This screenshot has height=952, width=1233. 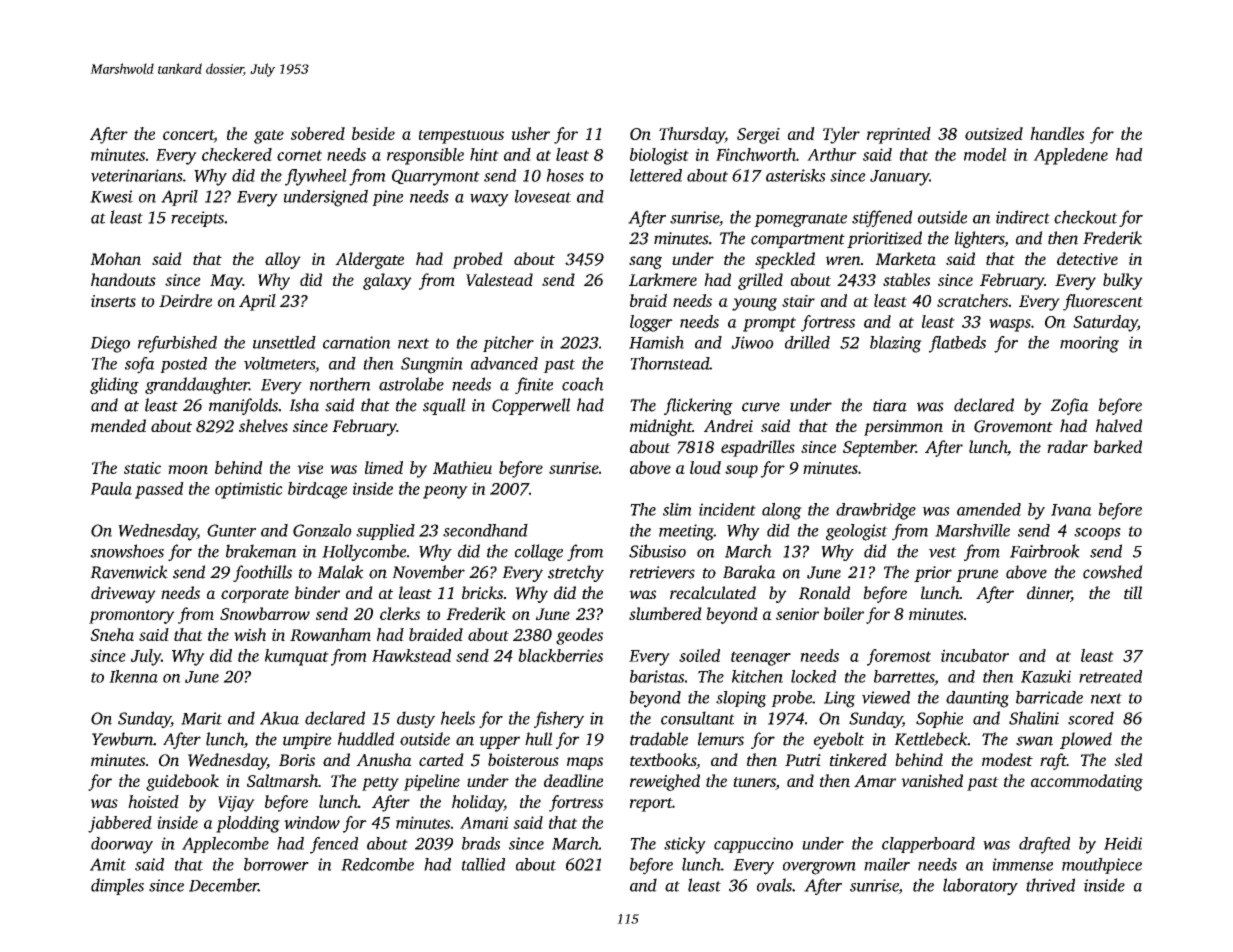 What do you see at coordinates (400, 613) in the screenshot?
I see `clerks` at bounding box center [400, 613].
